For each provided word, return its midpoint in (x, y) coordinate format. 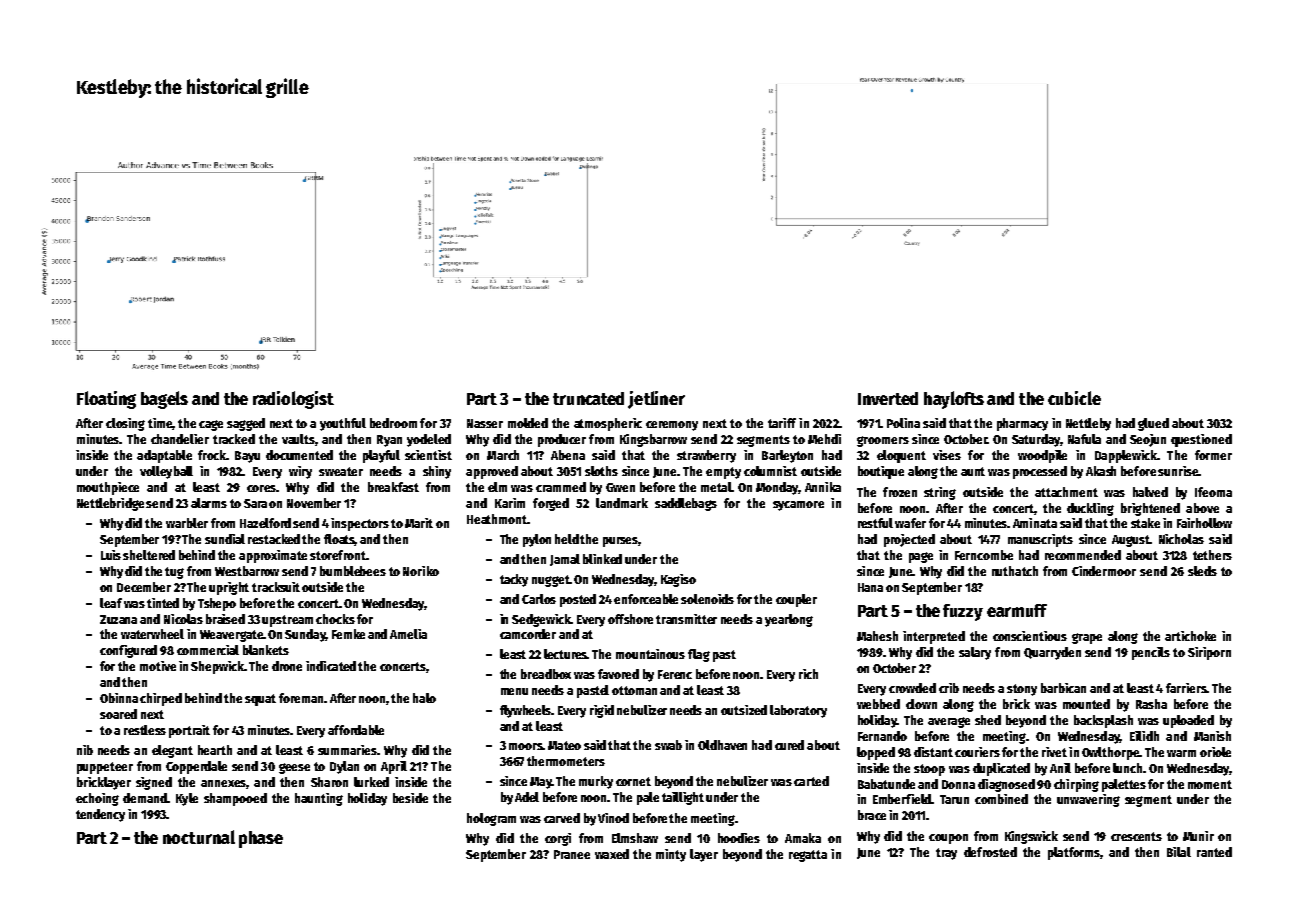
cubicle (1074, 398)
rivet (1054, 752)
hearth (215, 750)
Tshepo (217, 604)
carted (811, 781)
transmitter (686, 619)
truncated (588, 398)
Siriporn (1209, 653)
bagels (164, 400)
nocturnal (199, 837)
